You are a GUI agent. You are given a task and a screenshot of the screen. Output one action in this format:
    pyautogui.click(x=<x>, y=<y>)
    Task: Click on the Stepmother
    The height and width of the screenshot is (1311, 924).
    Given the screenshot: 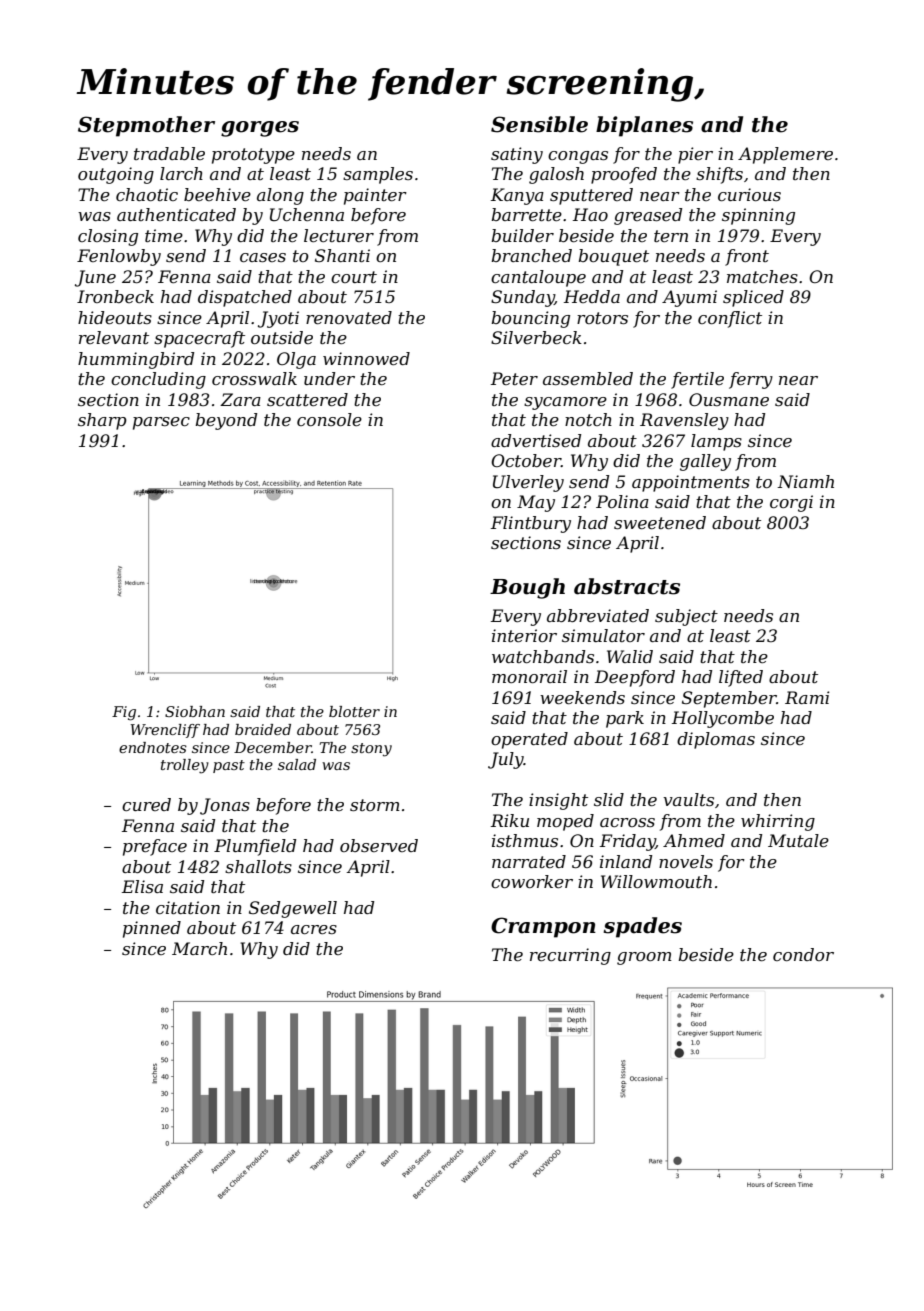 What is the action you would take?
    pyautogui.click(x=146, y=126)
